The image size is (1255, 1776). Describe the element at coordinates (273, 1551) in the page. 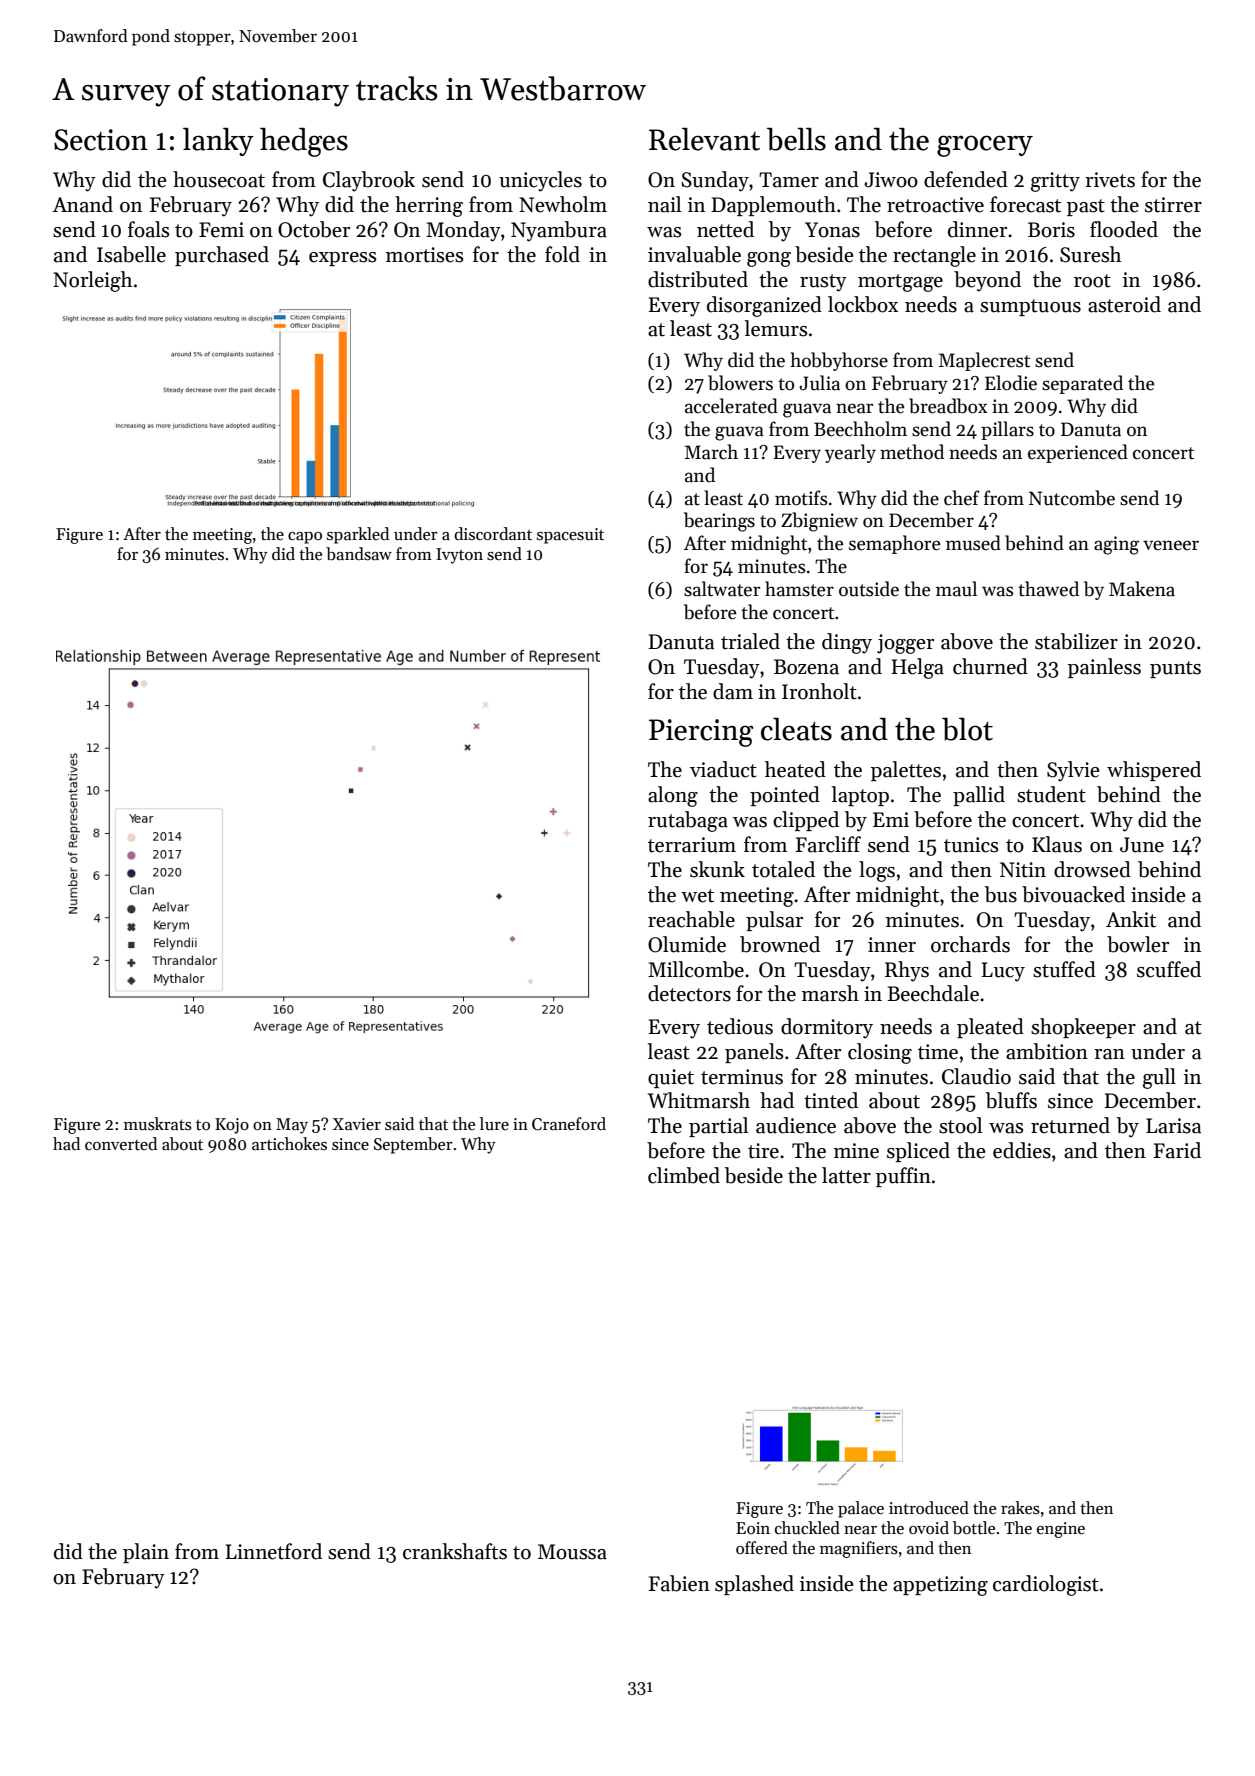

I see `Linnetford` at that location.
